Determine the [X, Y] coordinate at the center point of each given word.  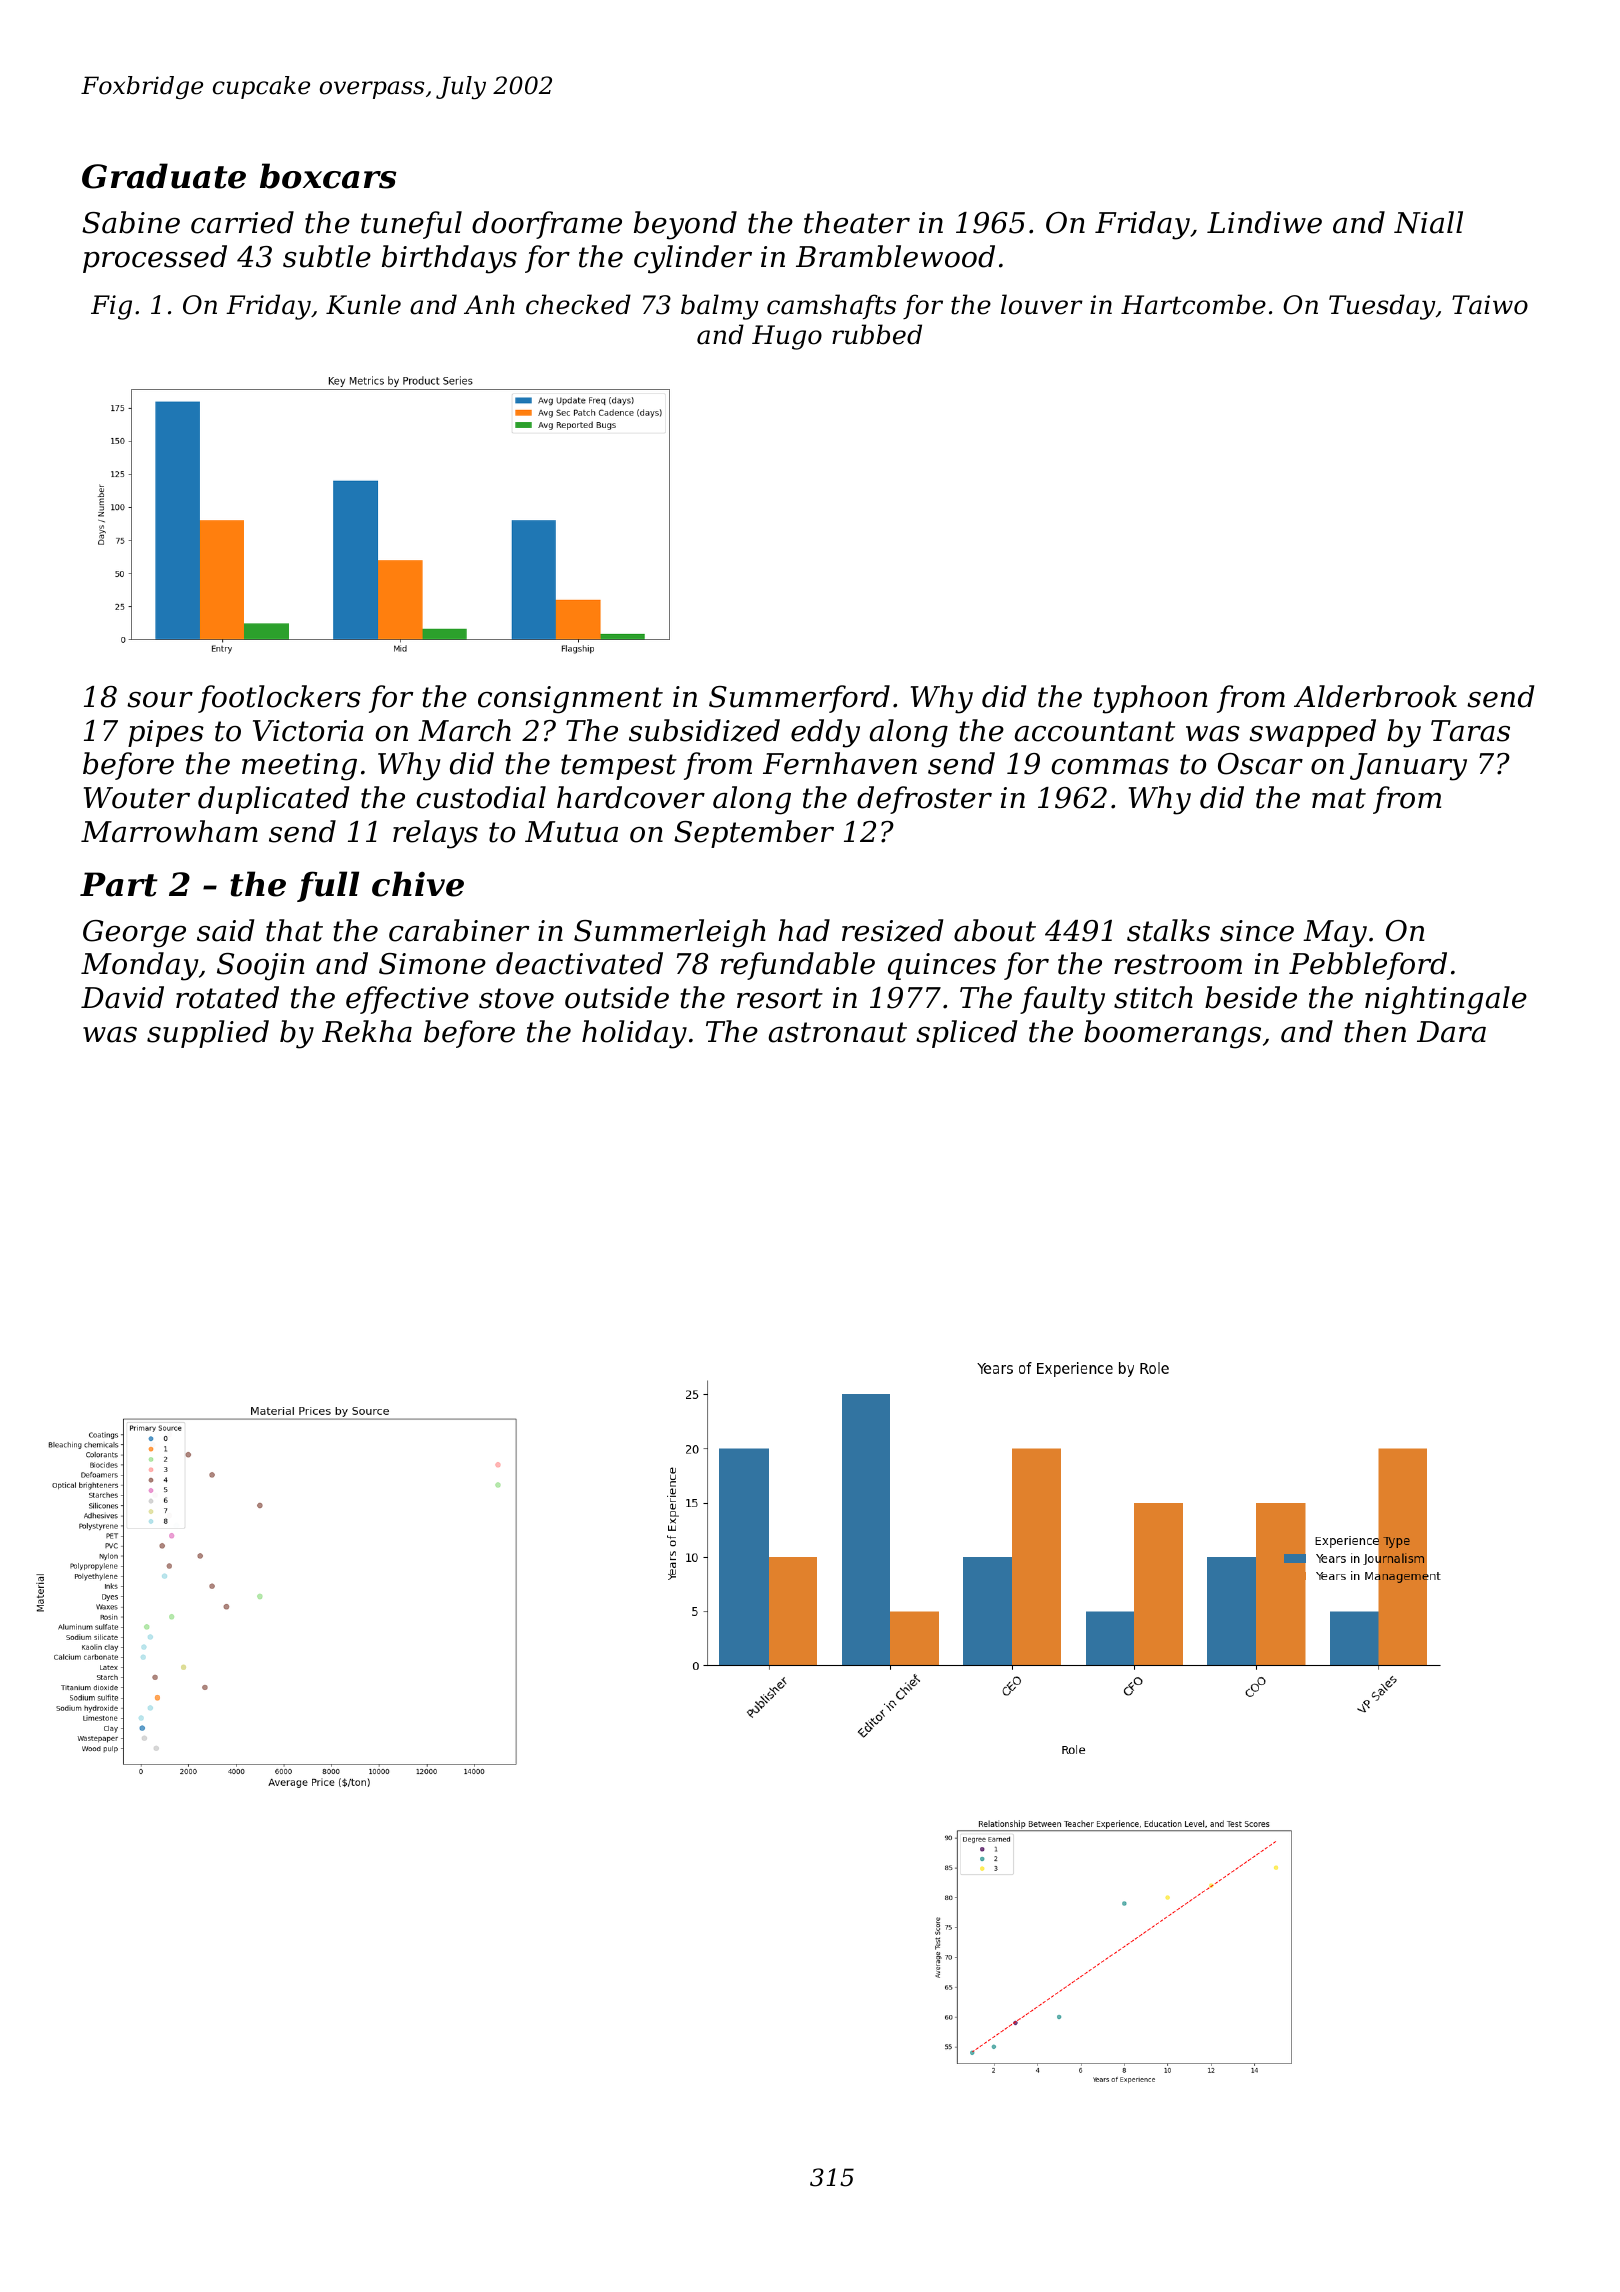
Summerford [799, 699]
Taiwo [1490, 305]
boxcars [328, 176]
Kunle [363, 304]
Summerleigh [670, 933]
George [134, 934]
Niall [1428, 222]
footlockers [279, 699]
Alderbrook [1375, 696]
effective [407, 1000]
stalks [1168, 930]
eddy [825, 733]
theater [857, 222]
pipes [166, 733]
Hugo [787, 337]
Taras [1470, 731]
